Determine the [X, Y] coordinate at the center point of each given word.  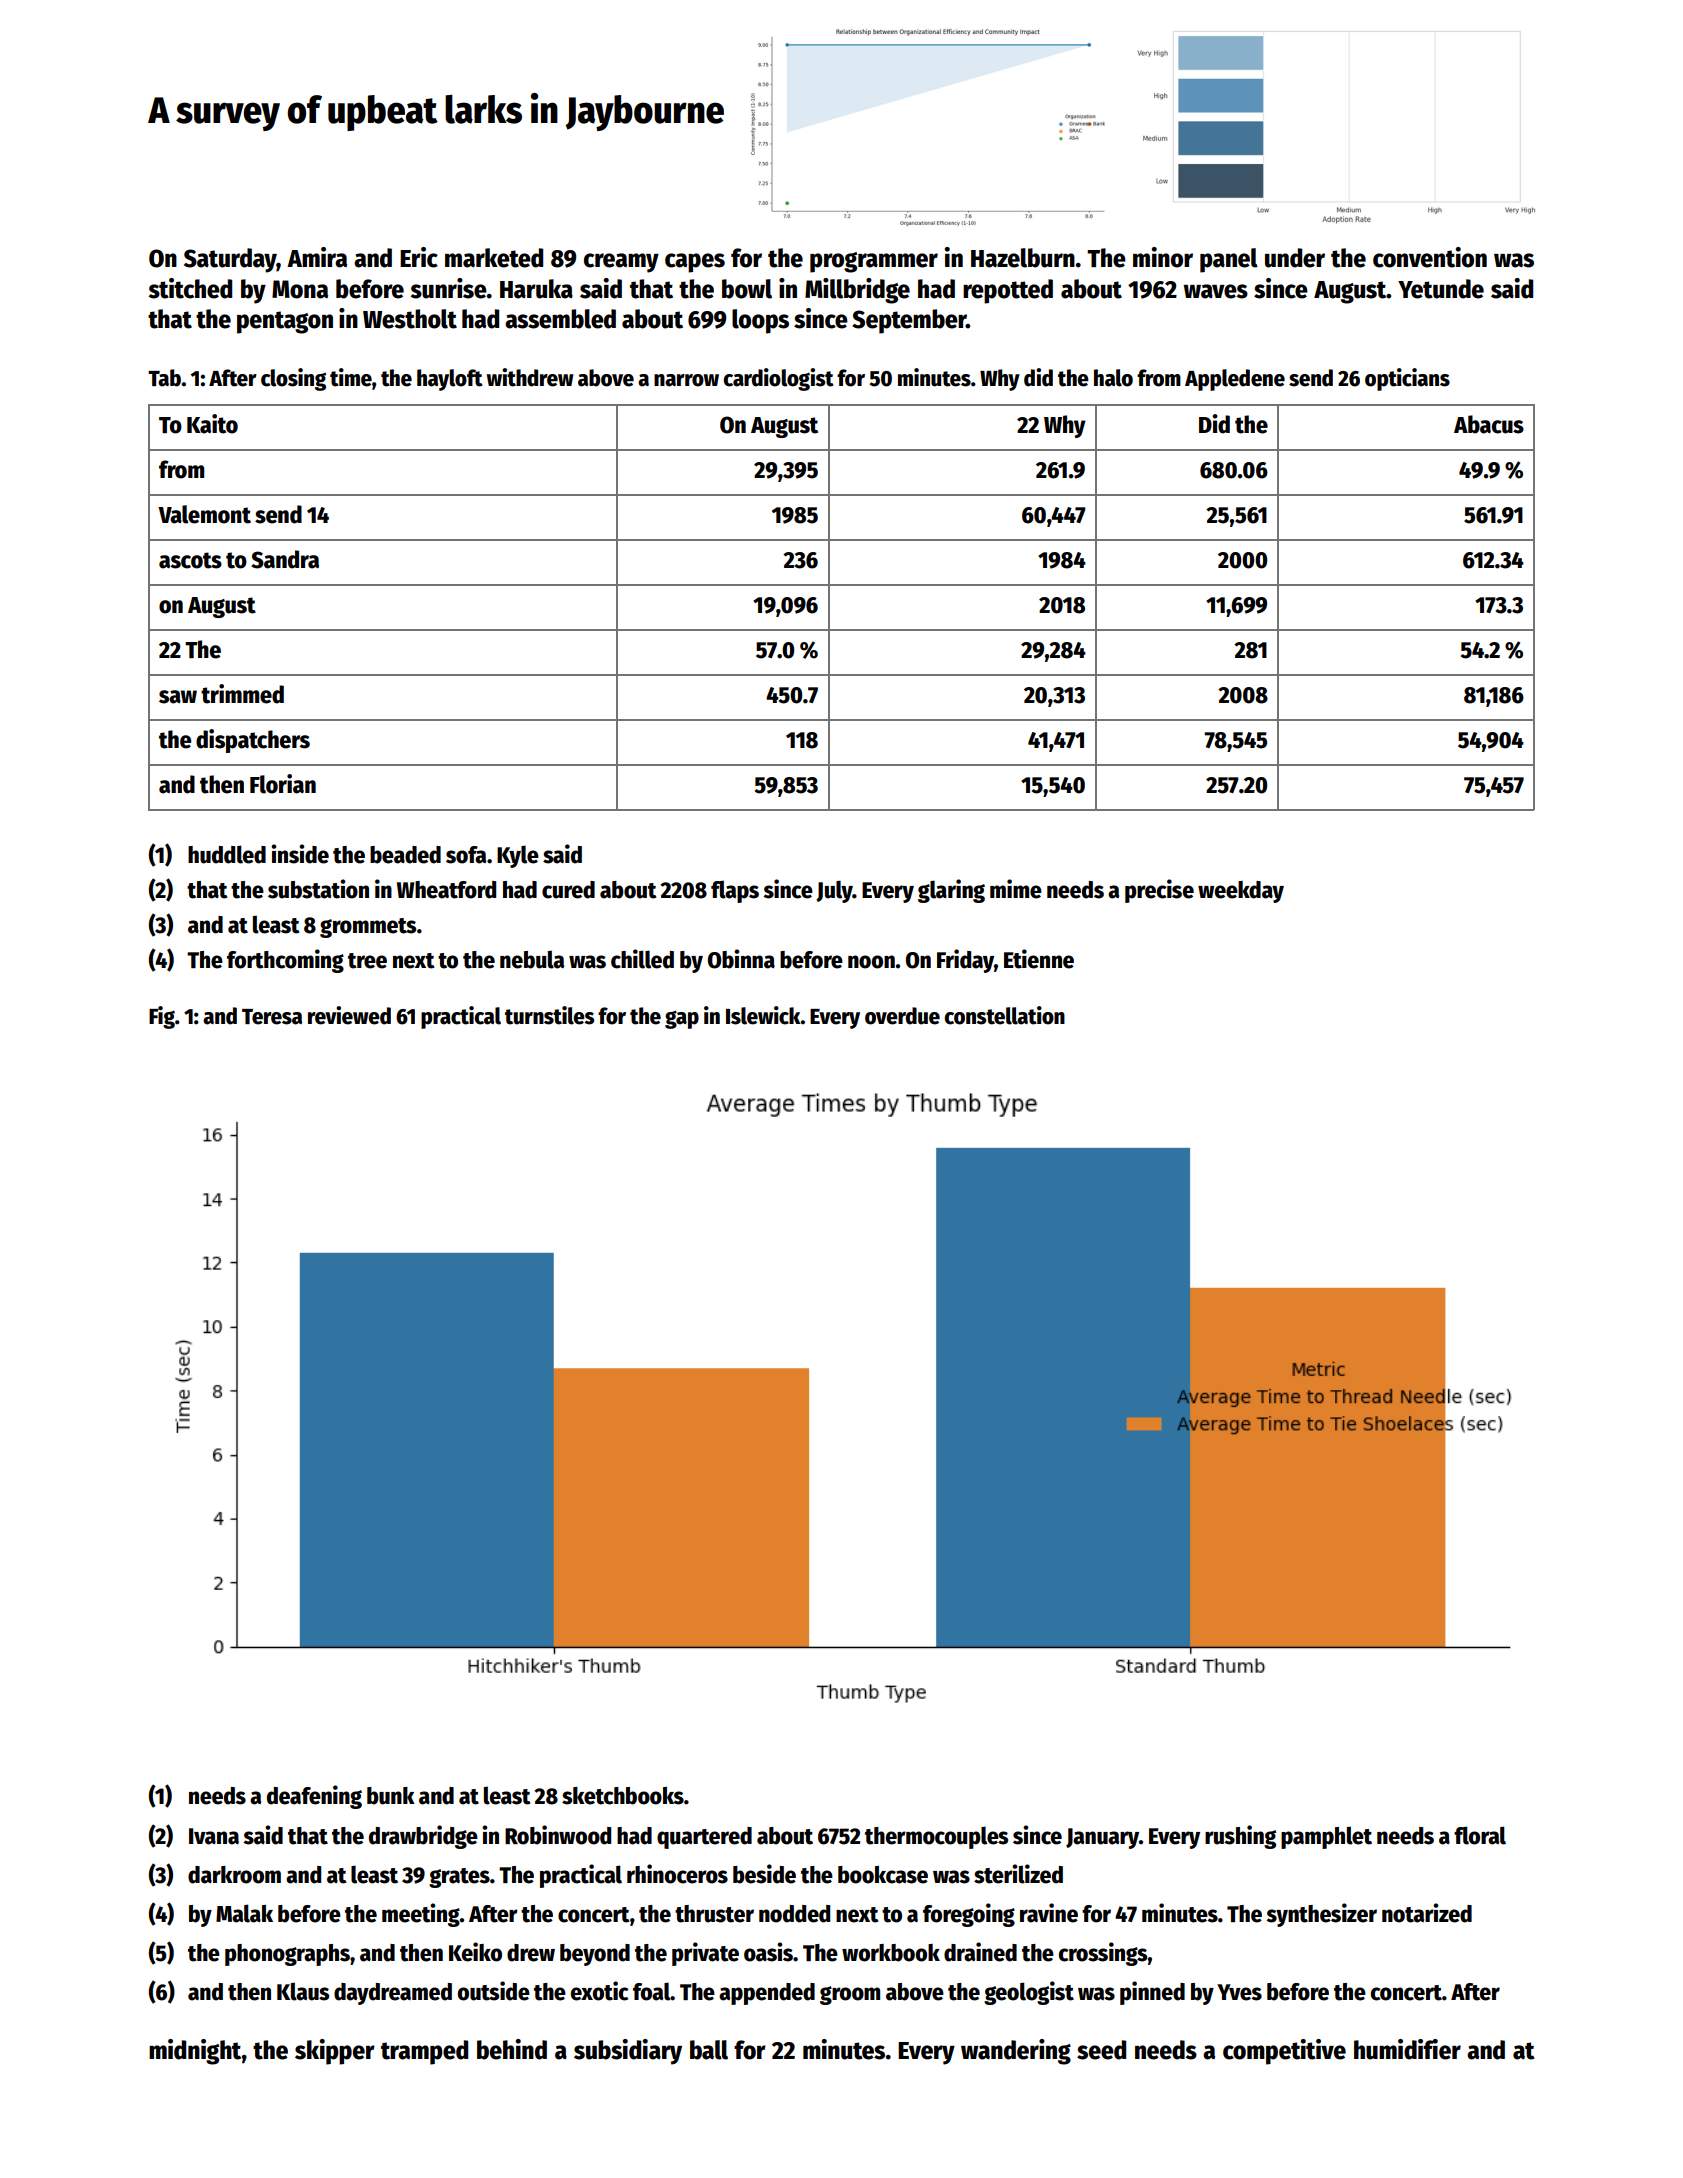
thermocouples [936, 1837]
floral [1480, 1835]
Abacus [1489, 424]
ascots [190, 560]
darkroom [234, 1875]
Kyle [518, 856]
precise [1159, 891]
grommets [368, 928]
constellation [1004, 1015]
